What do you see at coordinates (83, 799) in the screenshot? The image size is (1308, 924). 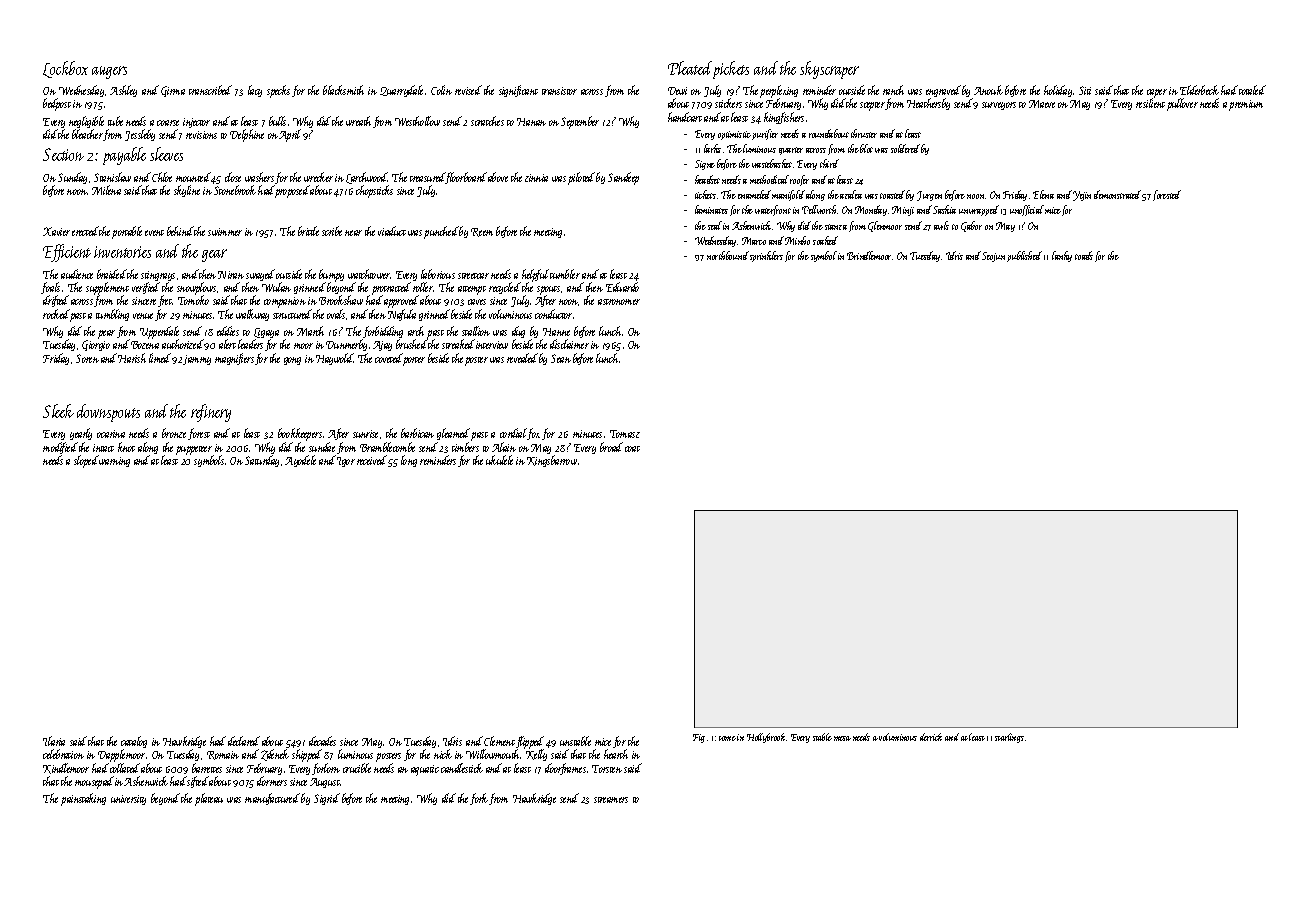 I see `painstaking` at bounding box center [83, 799].
